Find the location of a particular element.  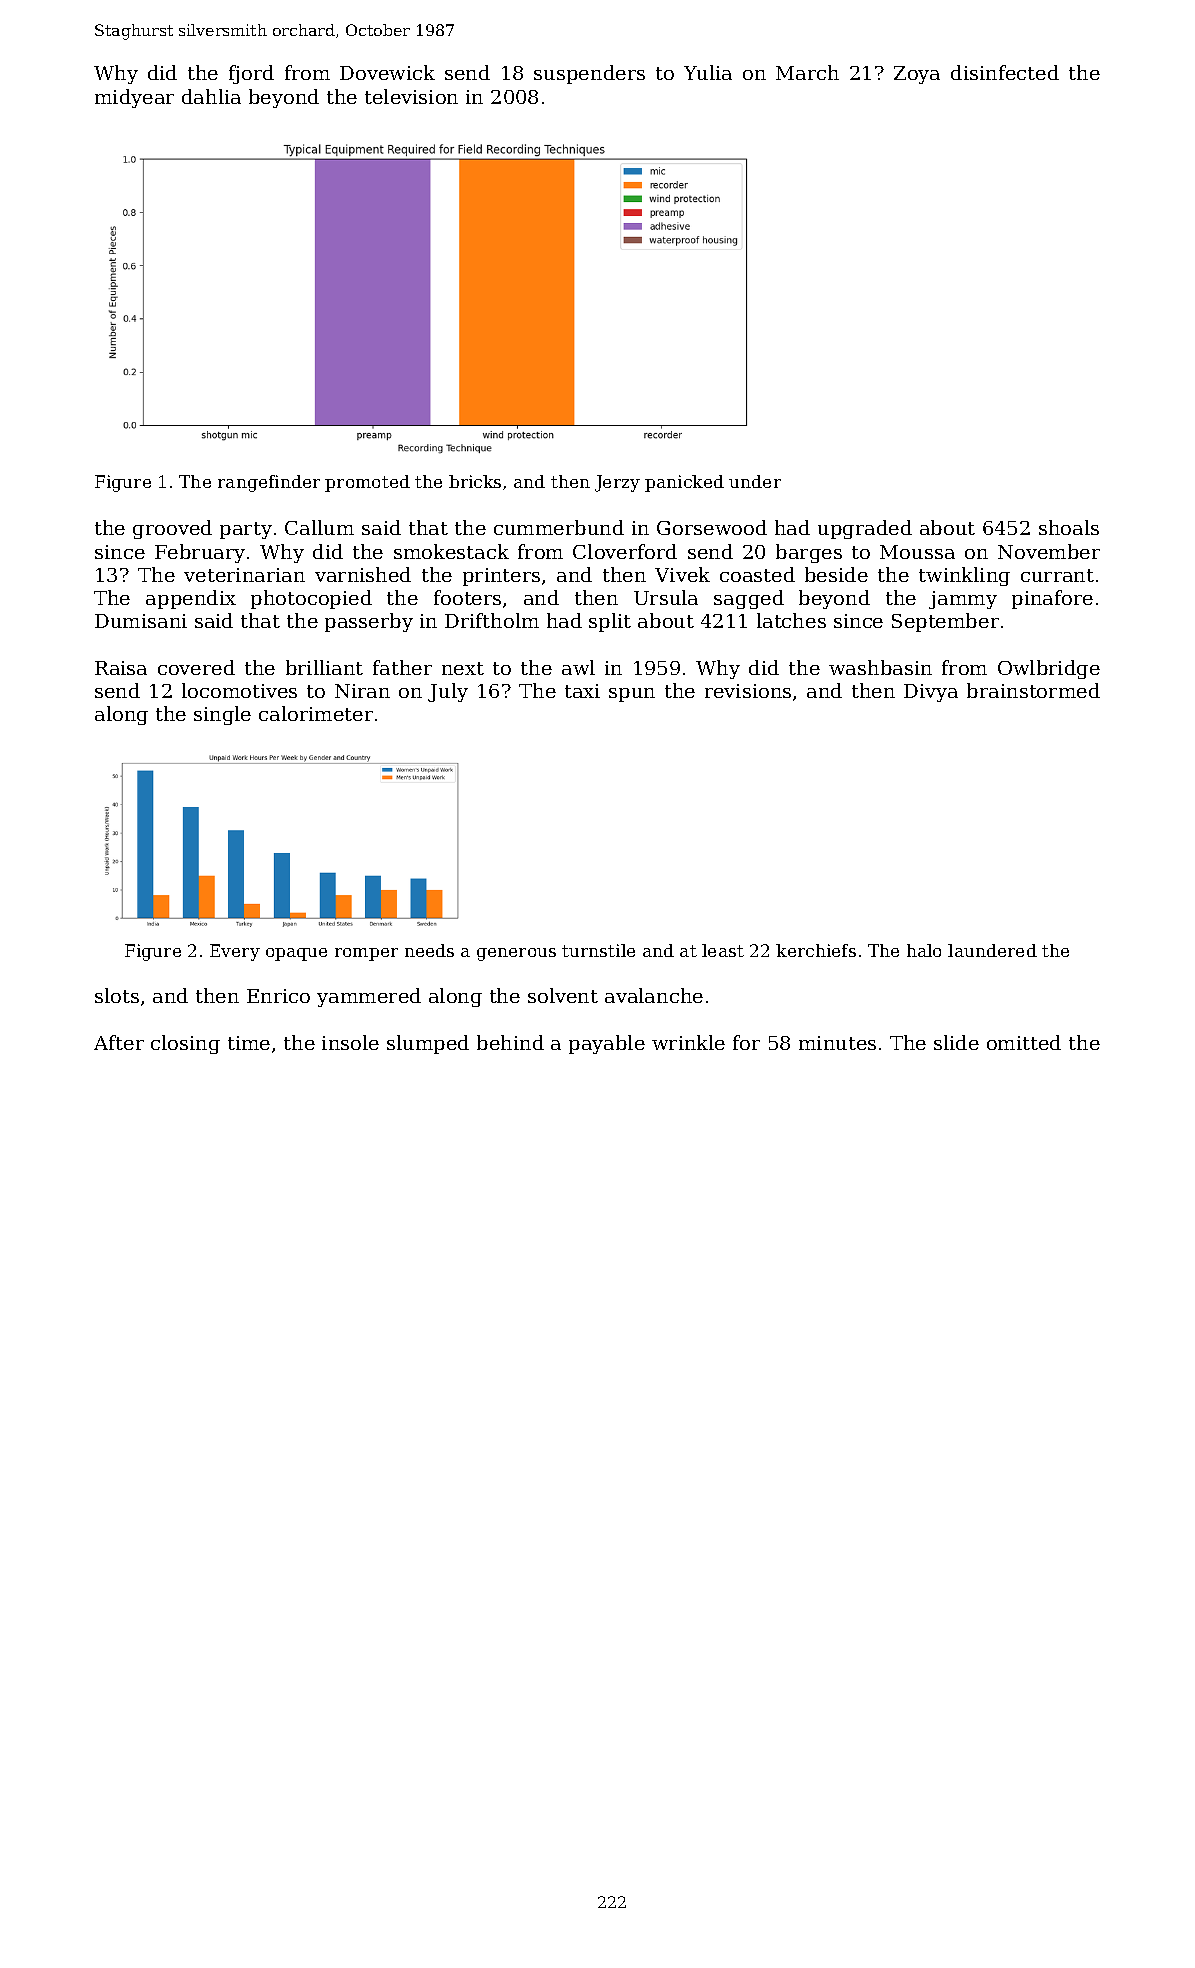

least is located at coordinates (723, 950).
